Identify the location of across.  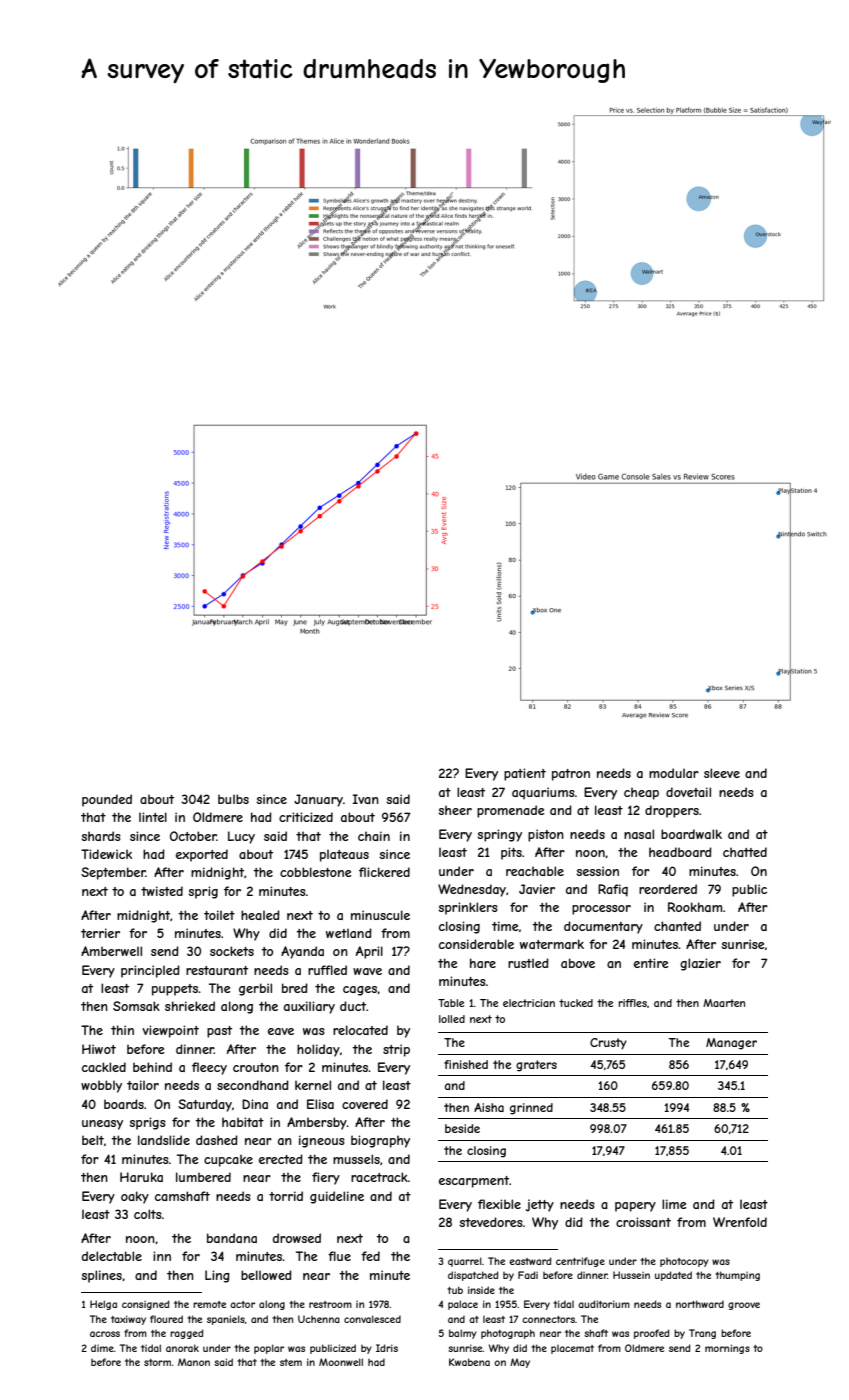
(105, 1334).
